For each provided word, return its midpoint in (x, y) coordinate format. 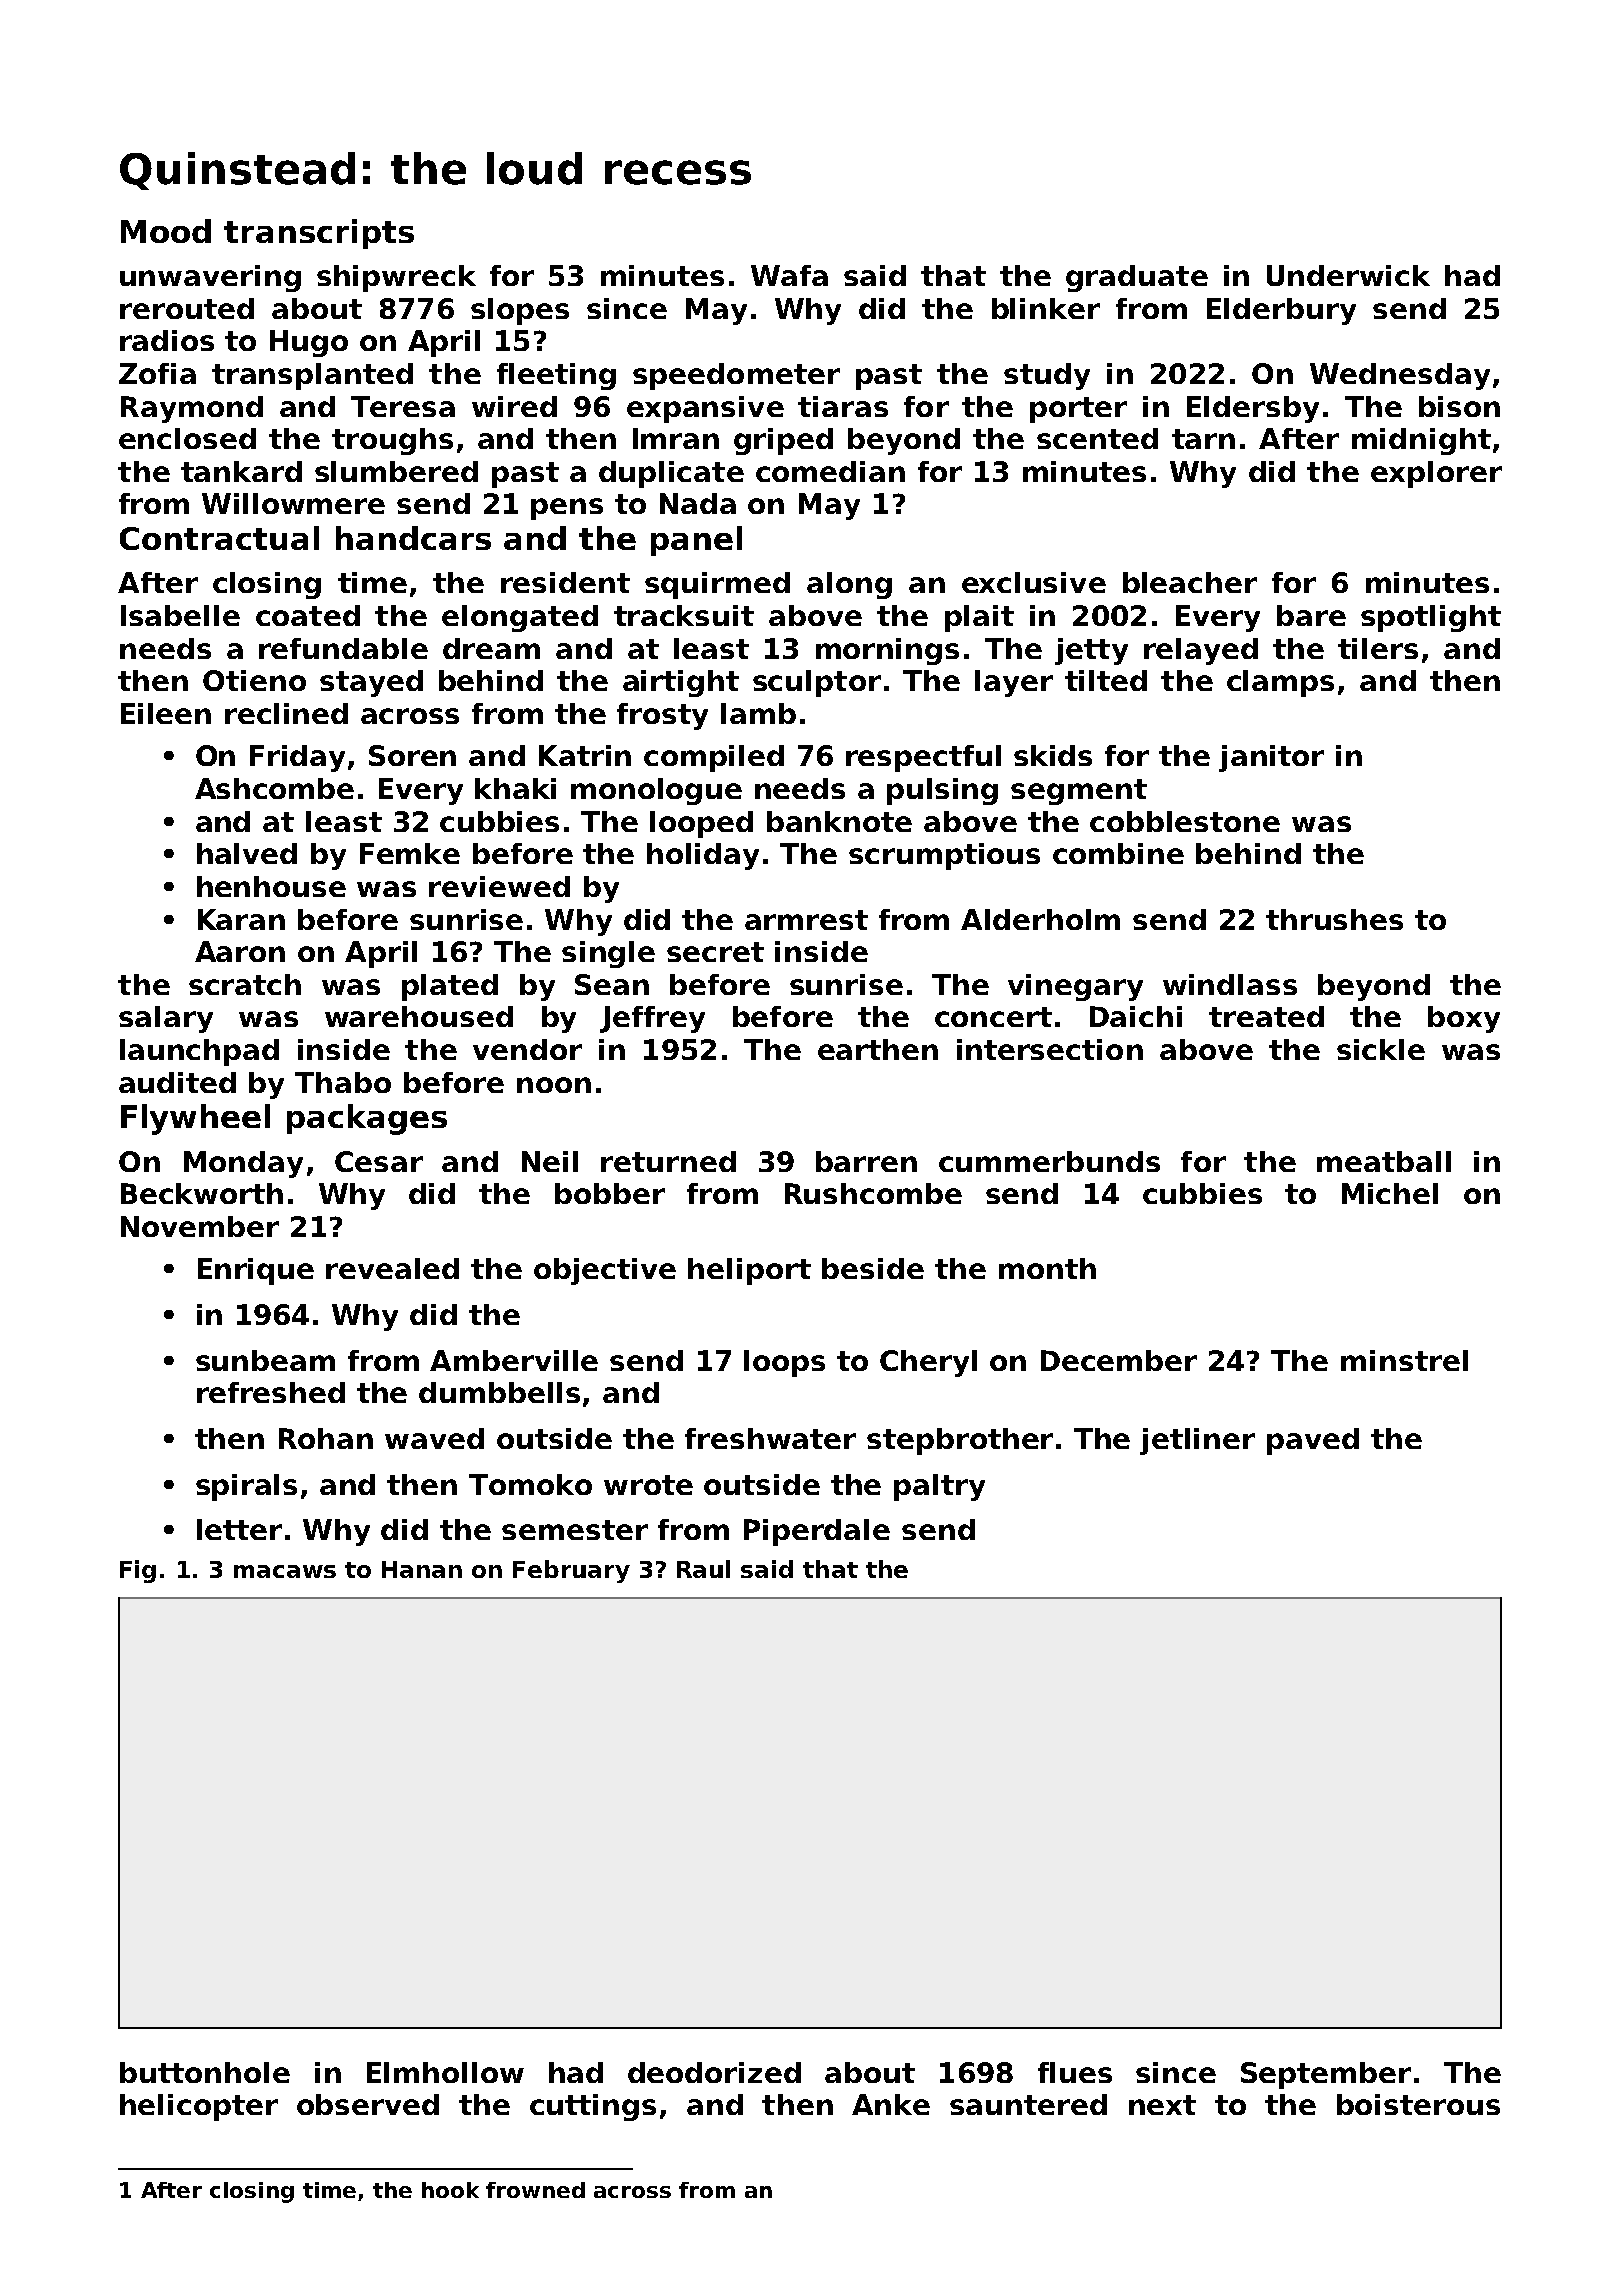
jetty (1091, 651)
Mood (166, 231)
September (1326, 2075)
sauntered (1028, 2104)
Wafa (789, 275)
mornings (887, 651)
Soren (412, 755)
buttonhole (205, 2072)
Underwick (1348, 275)
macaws (285, 1571)
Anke (891, 2104)
